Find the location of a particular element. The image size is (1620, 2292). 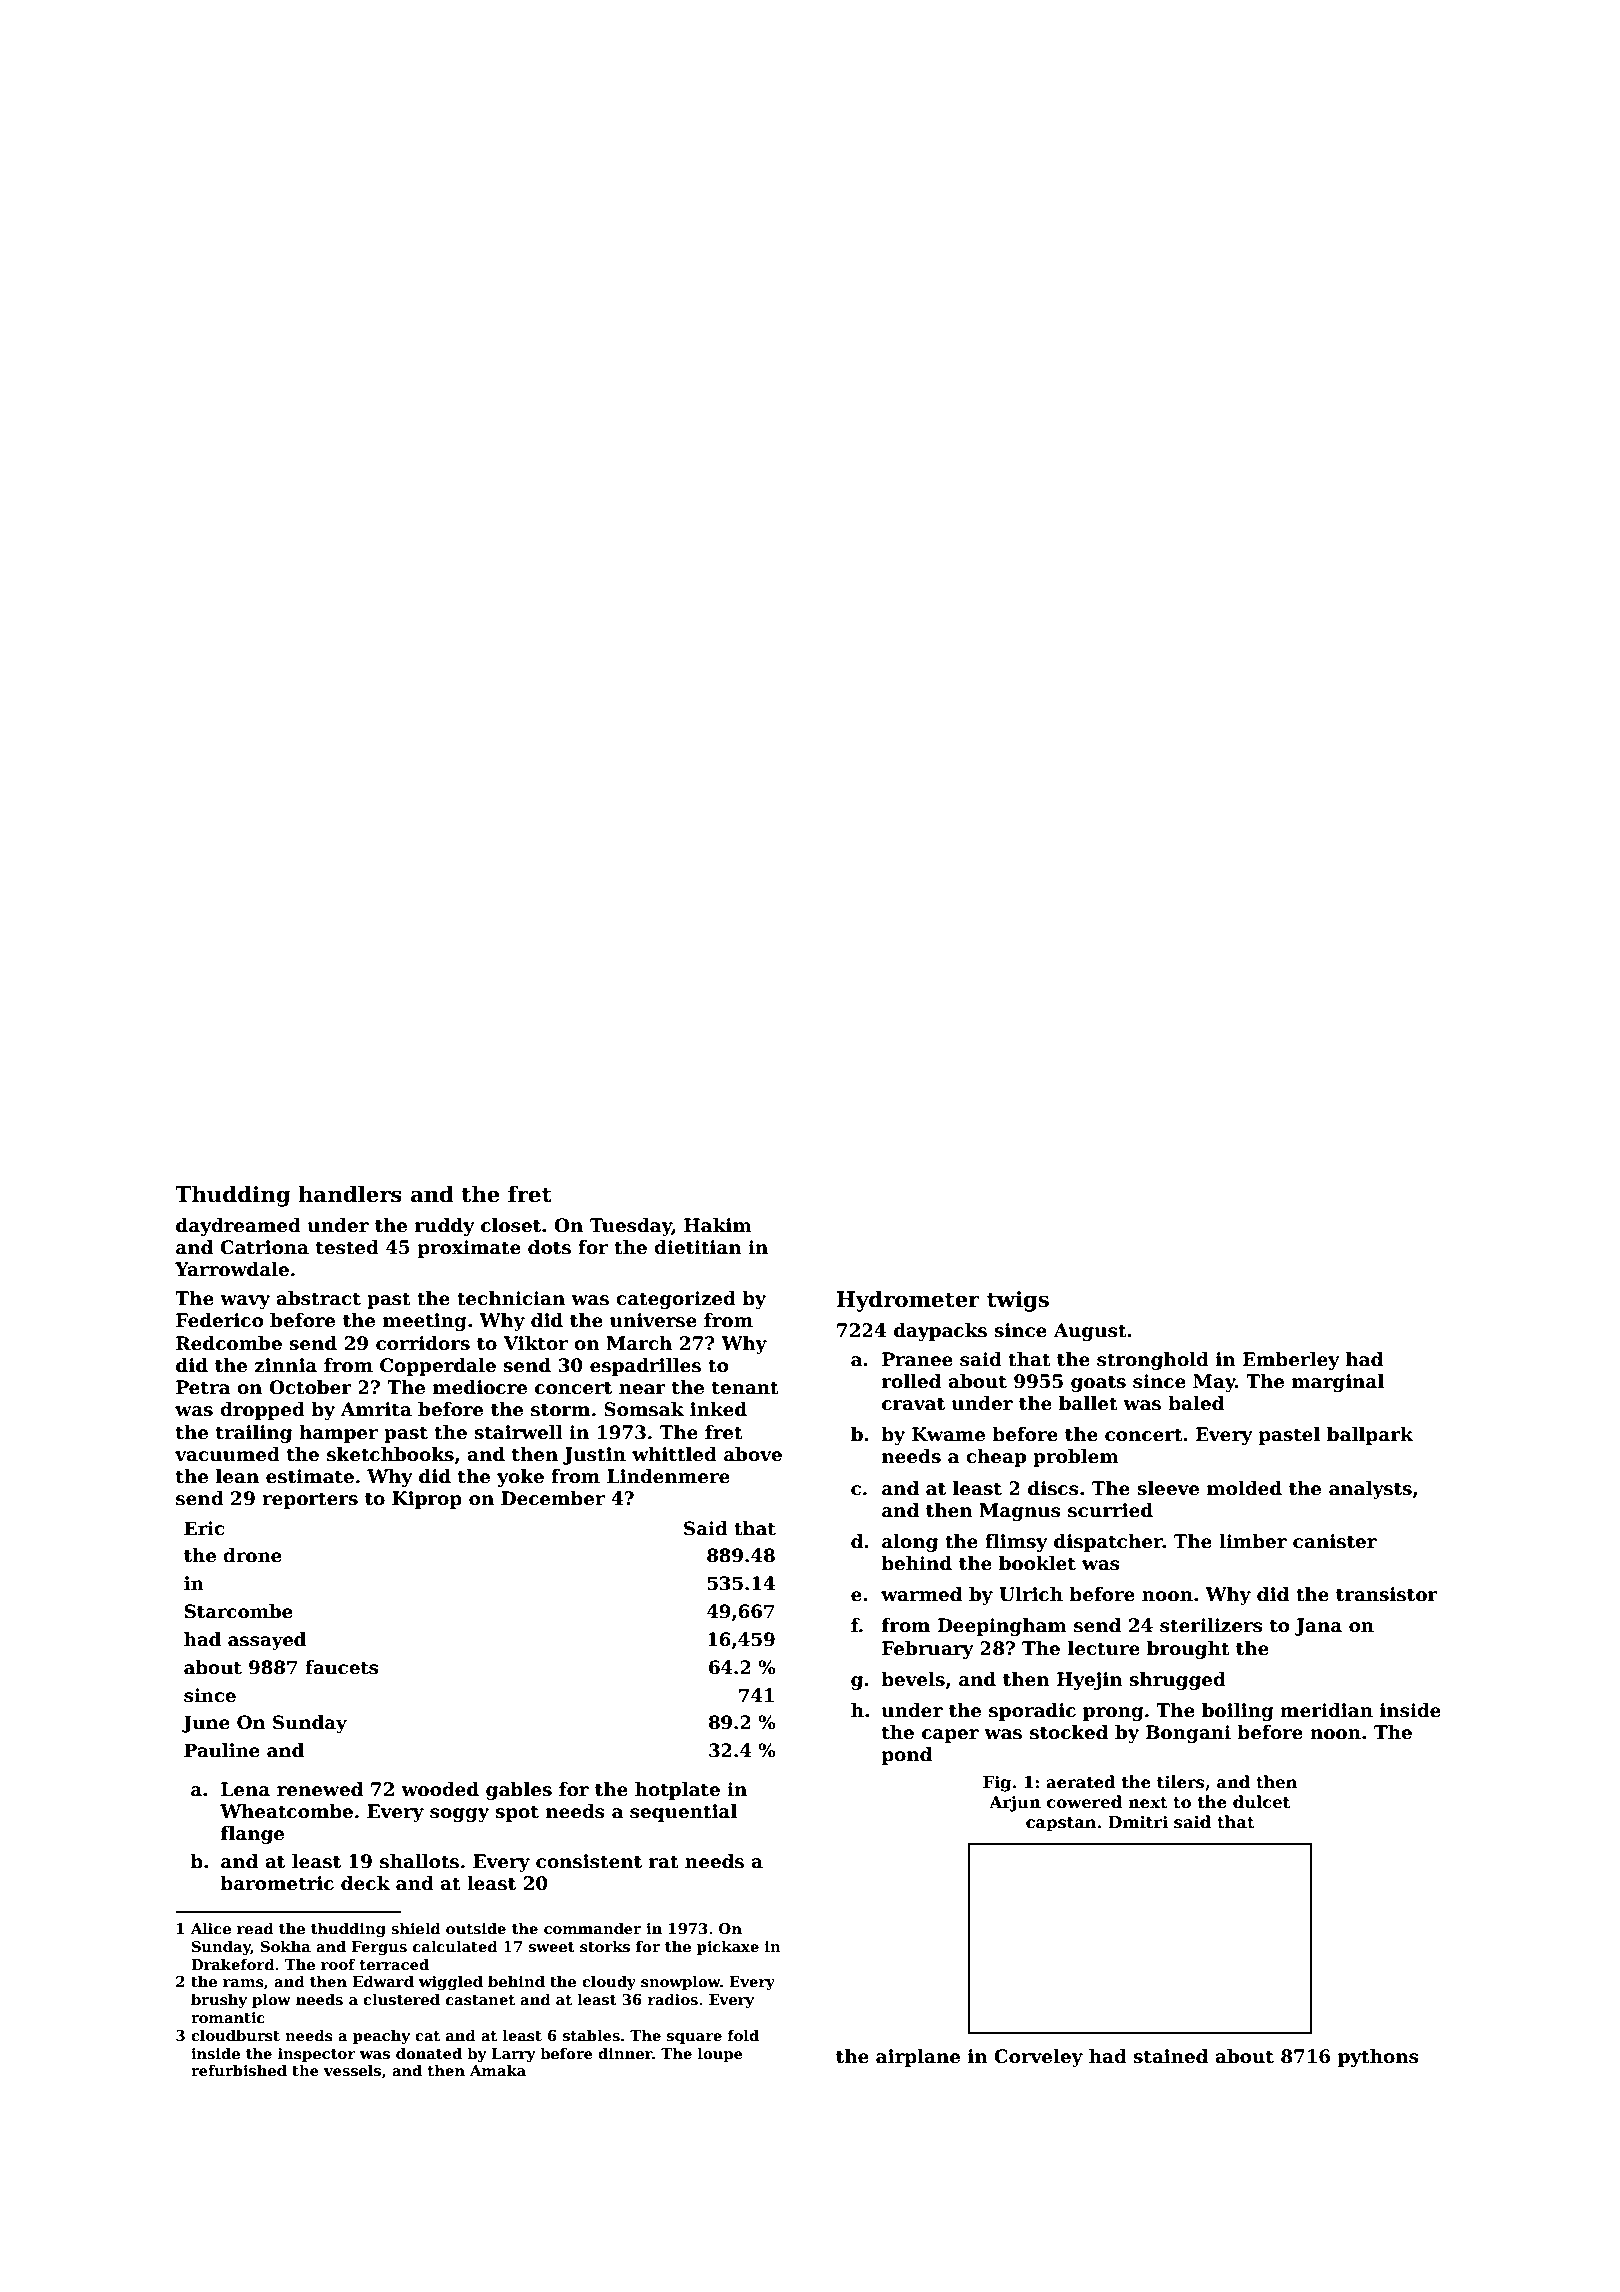

Amrita is located at coordinates (376, 1409).
